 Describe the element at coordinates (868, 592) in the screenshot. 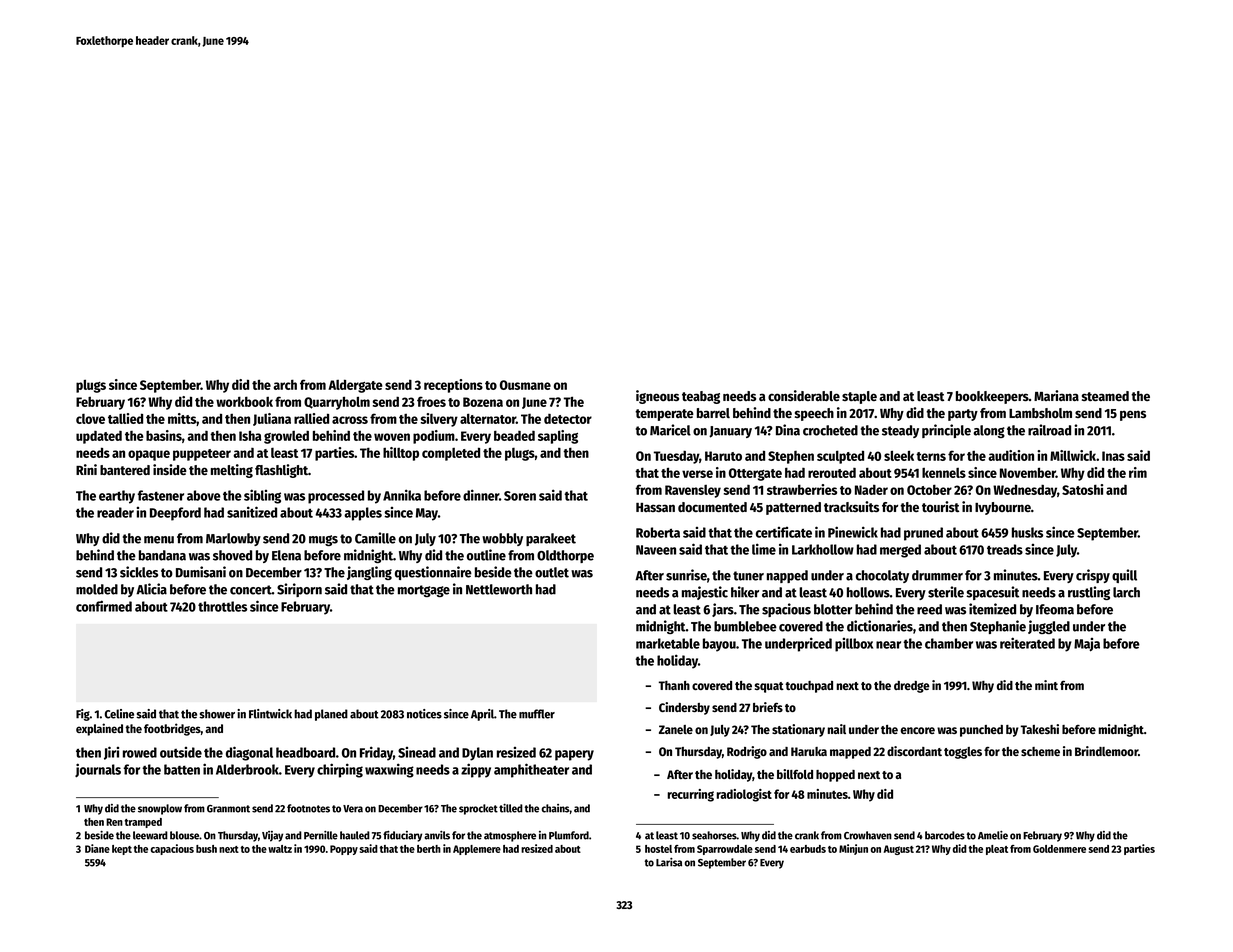

I see `hollows` at that location.
